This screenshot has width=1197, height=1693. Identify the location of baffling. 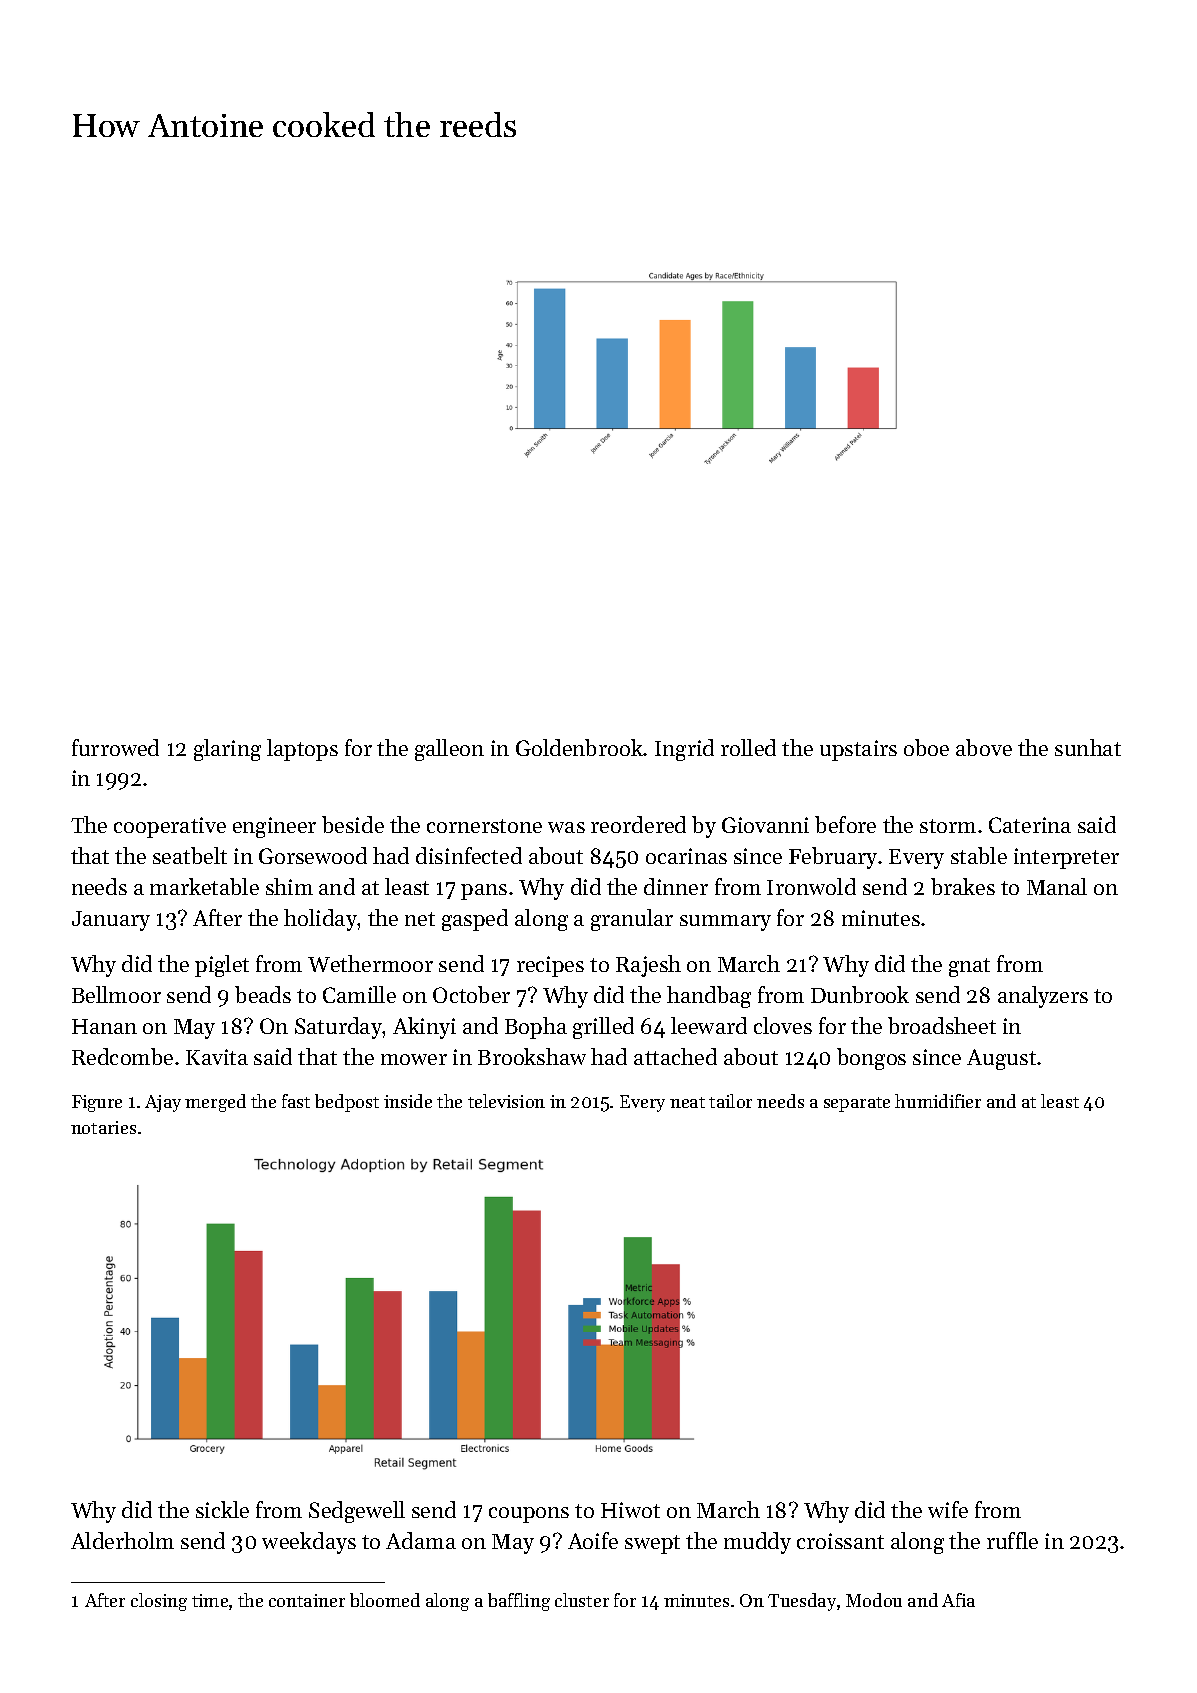
(519, 1602).
